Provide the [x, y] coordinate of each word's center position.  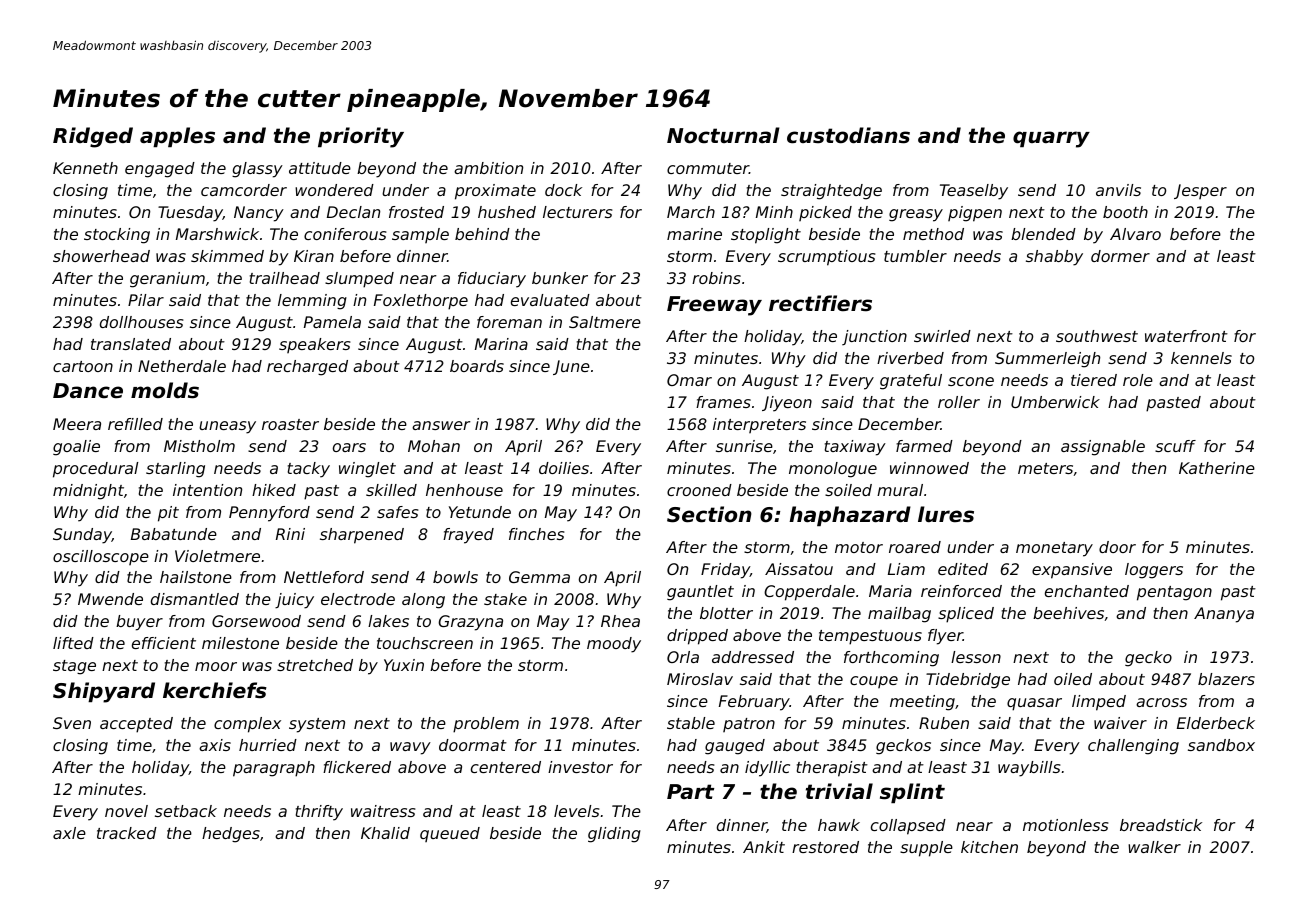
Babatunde [174, 534]
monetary [1054, 549]
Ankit [764, 847]
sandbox [1221, 745]
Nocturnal [723, 135]
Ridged [93, 137]
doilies [564, 468]
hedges [231, 835]
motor [859, 547]
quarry [1051, 139]
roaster [290, 424]
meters [1045, 468]
